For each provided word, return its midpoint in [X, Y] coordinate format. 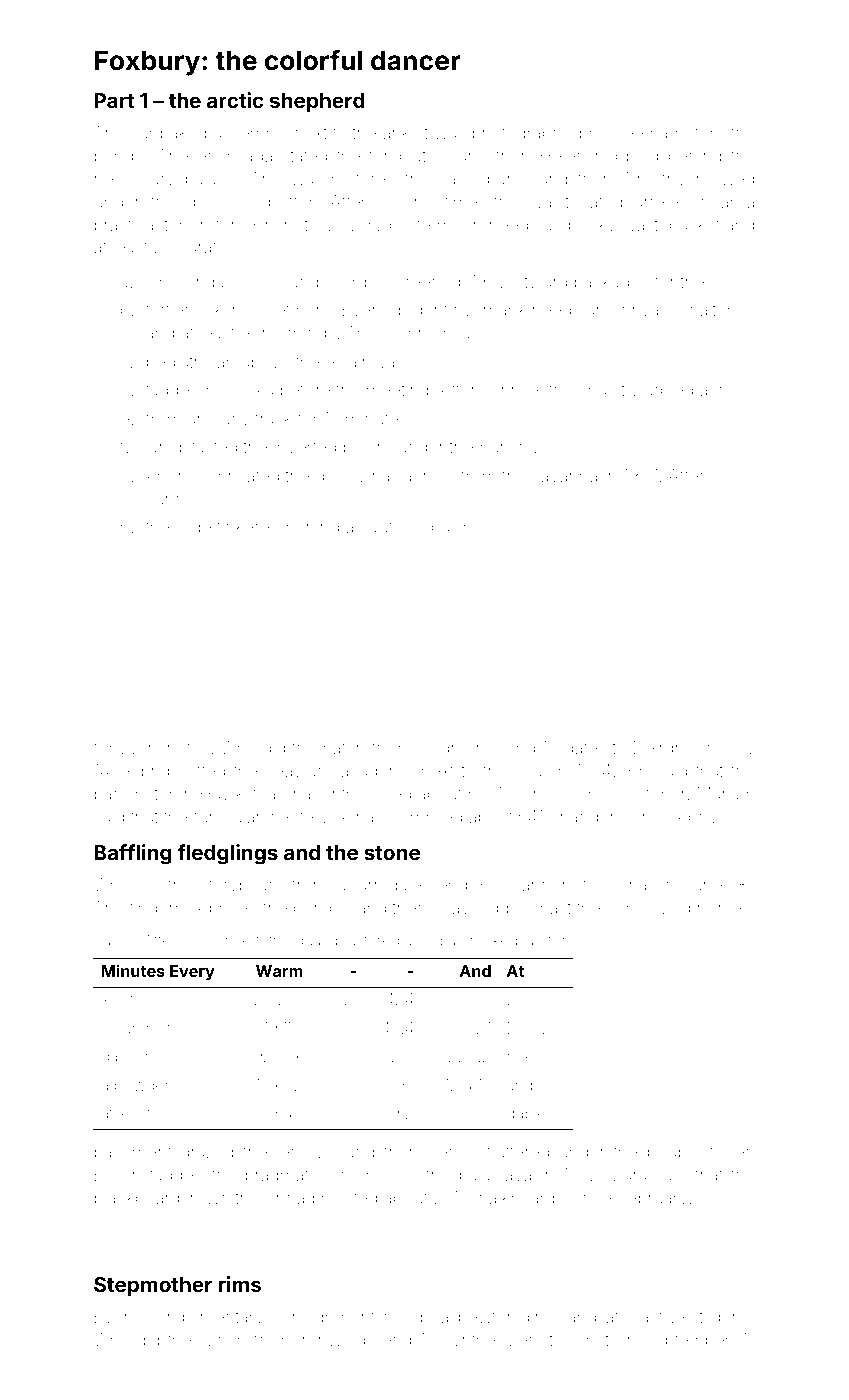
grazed [207, 1153]
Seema [640, 132]
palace [211, 180]
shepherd [317, 102]
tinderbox [166, 907]
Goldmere [452, 747]
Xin [636, 770]
